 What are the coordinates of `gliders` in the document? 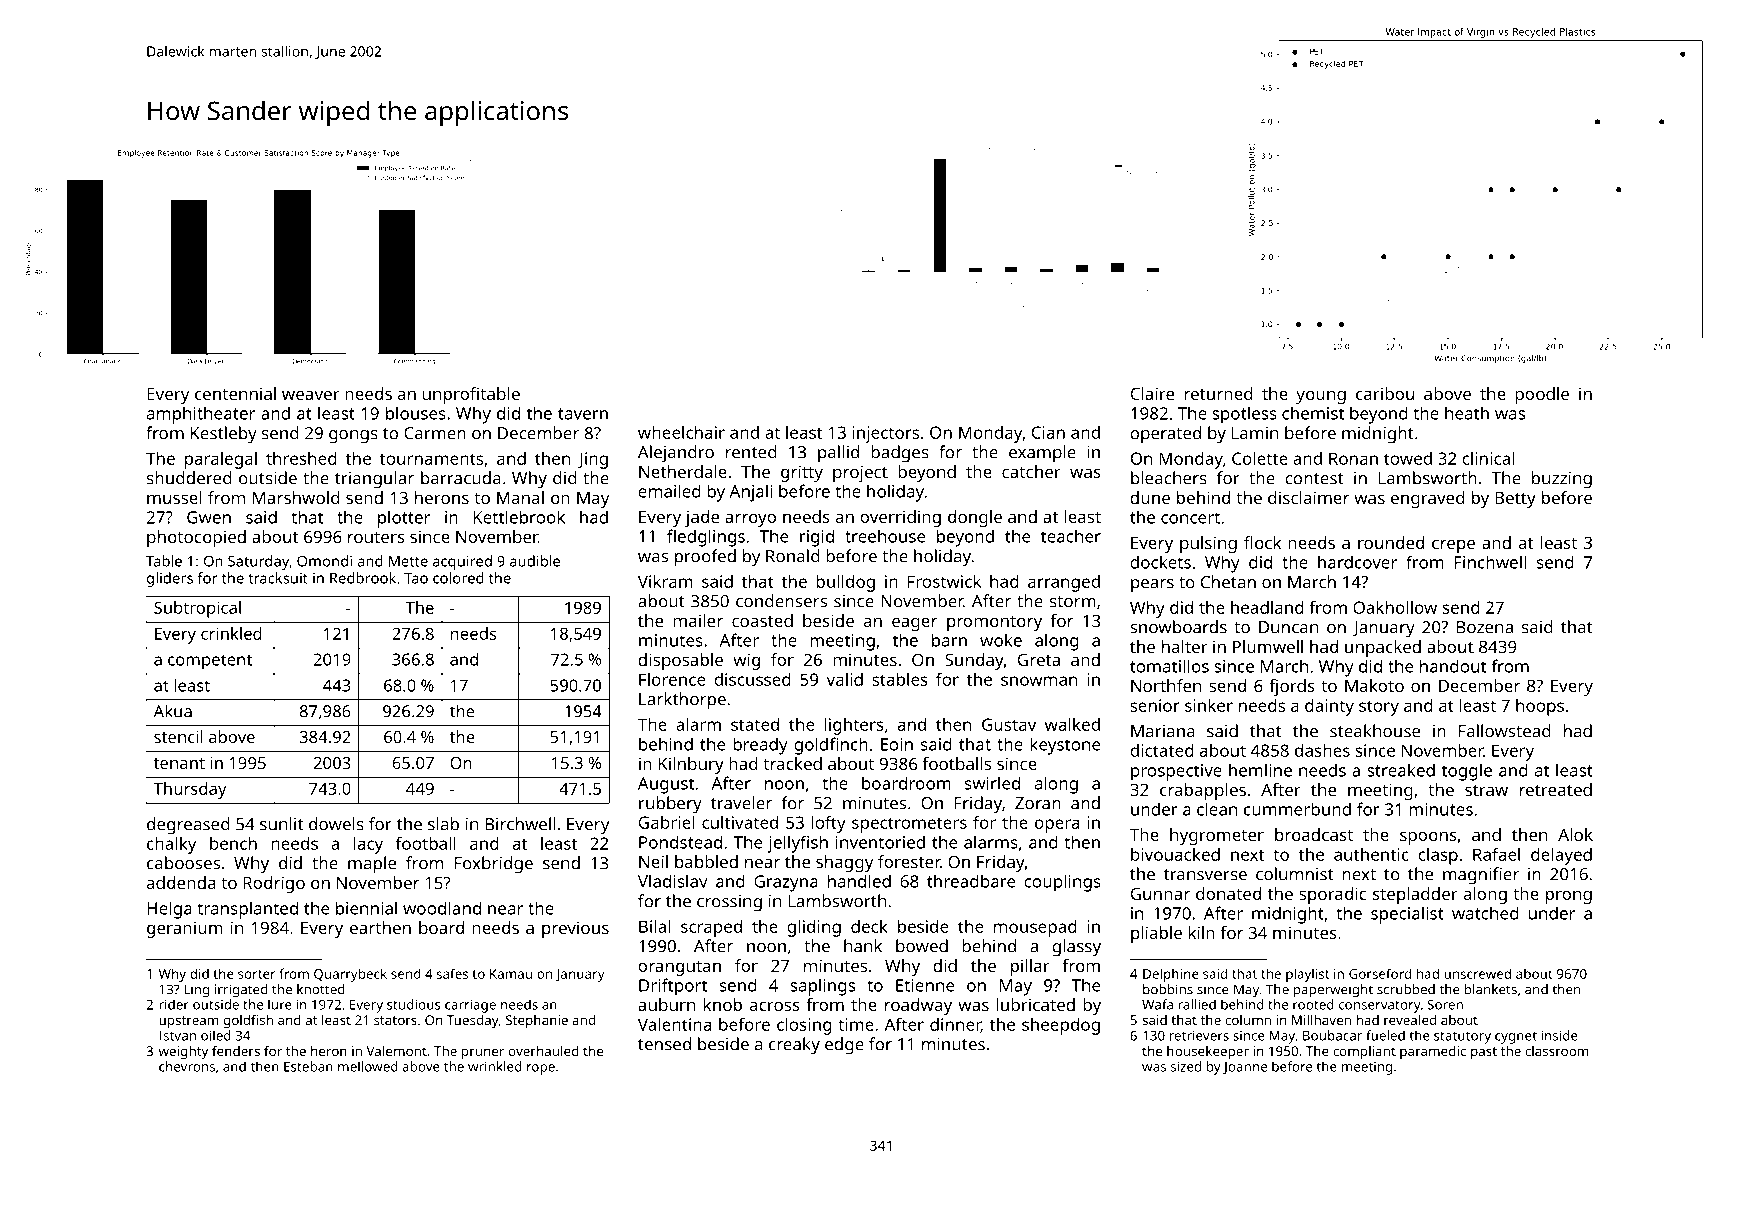 It's located at (170, 579).
